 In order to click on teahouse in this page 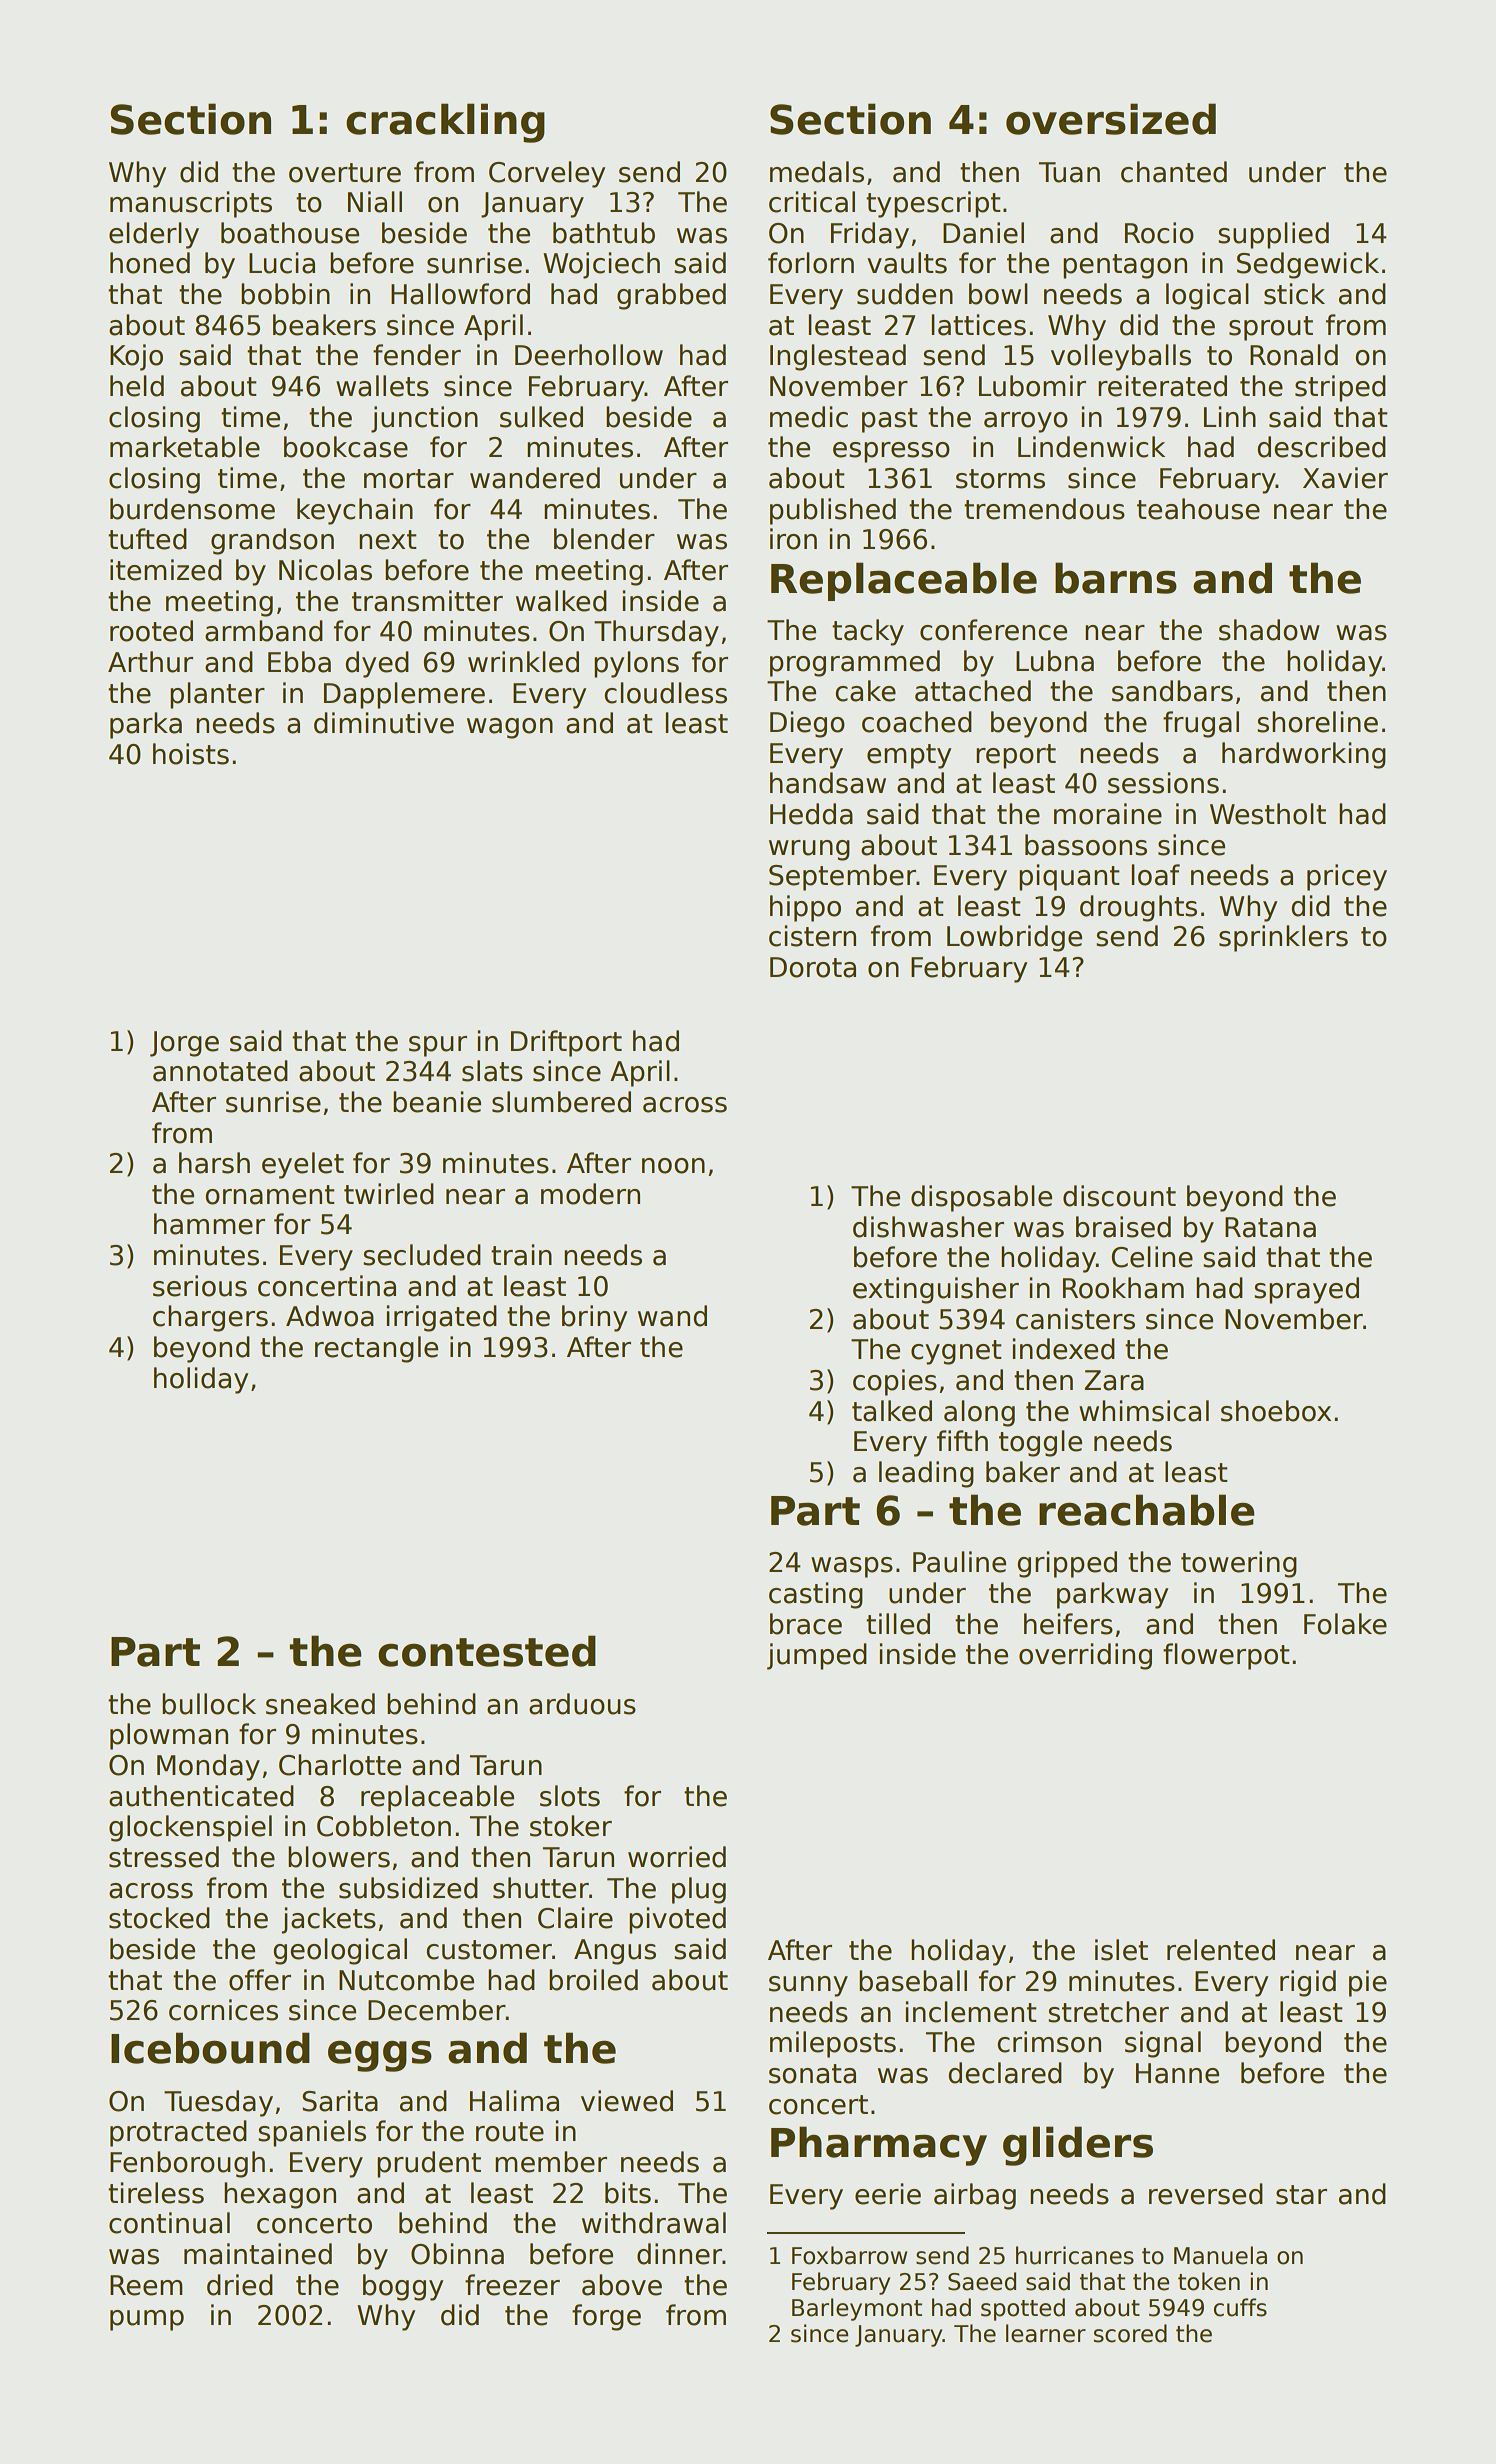, I will do `click(1198, 509)`.
